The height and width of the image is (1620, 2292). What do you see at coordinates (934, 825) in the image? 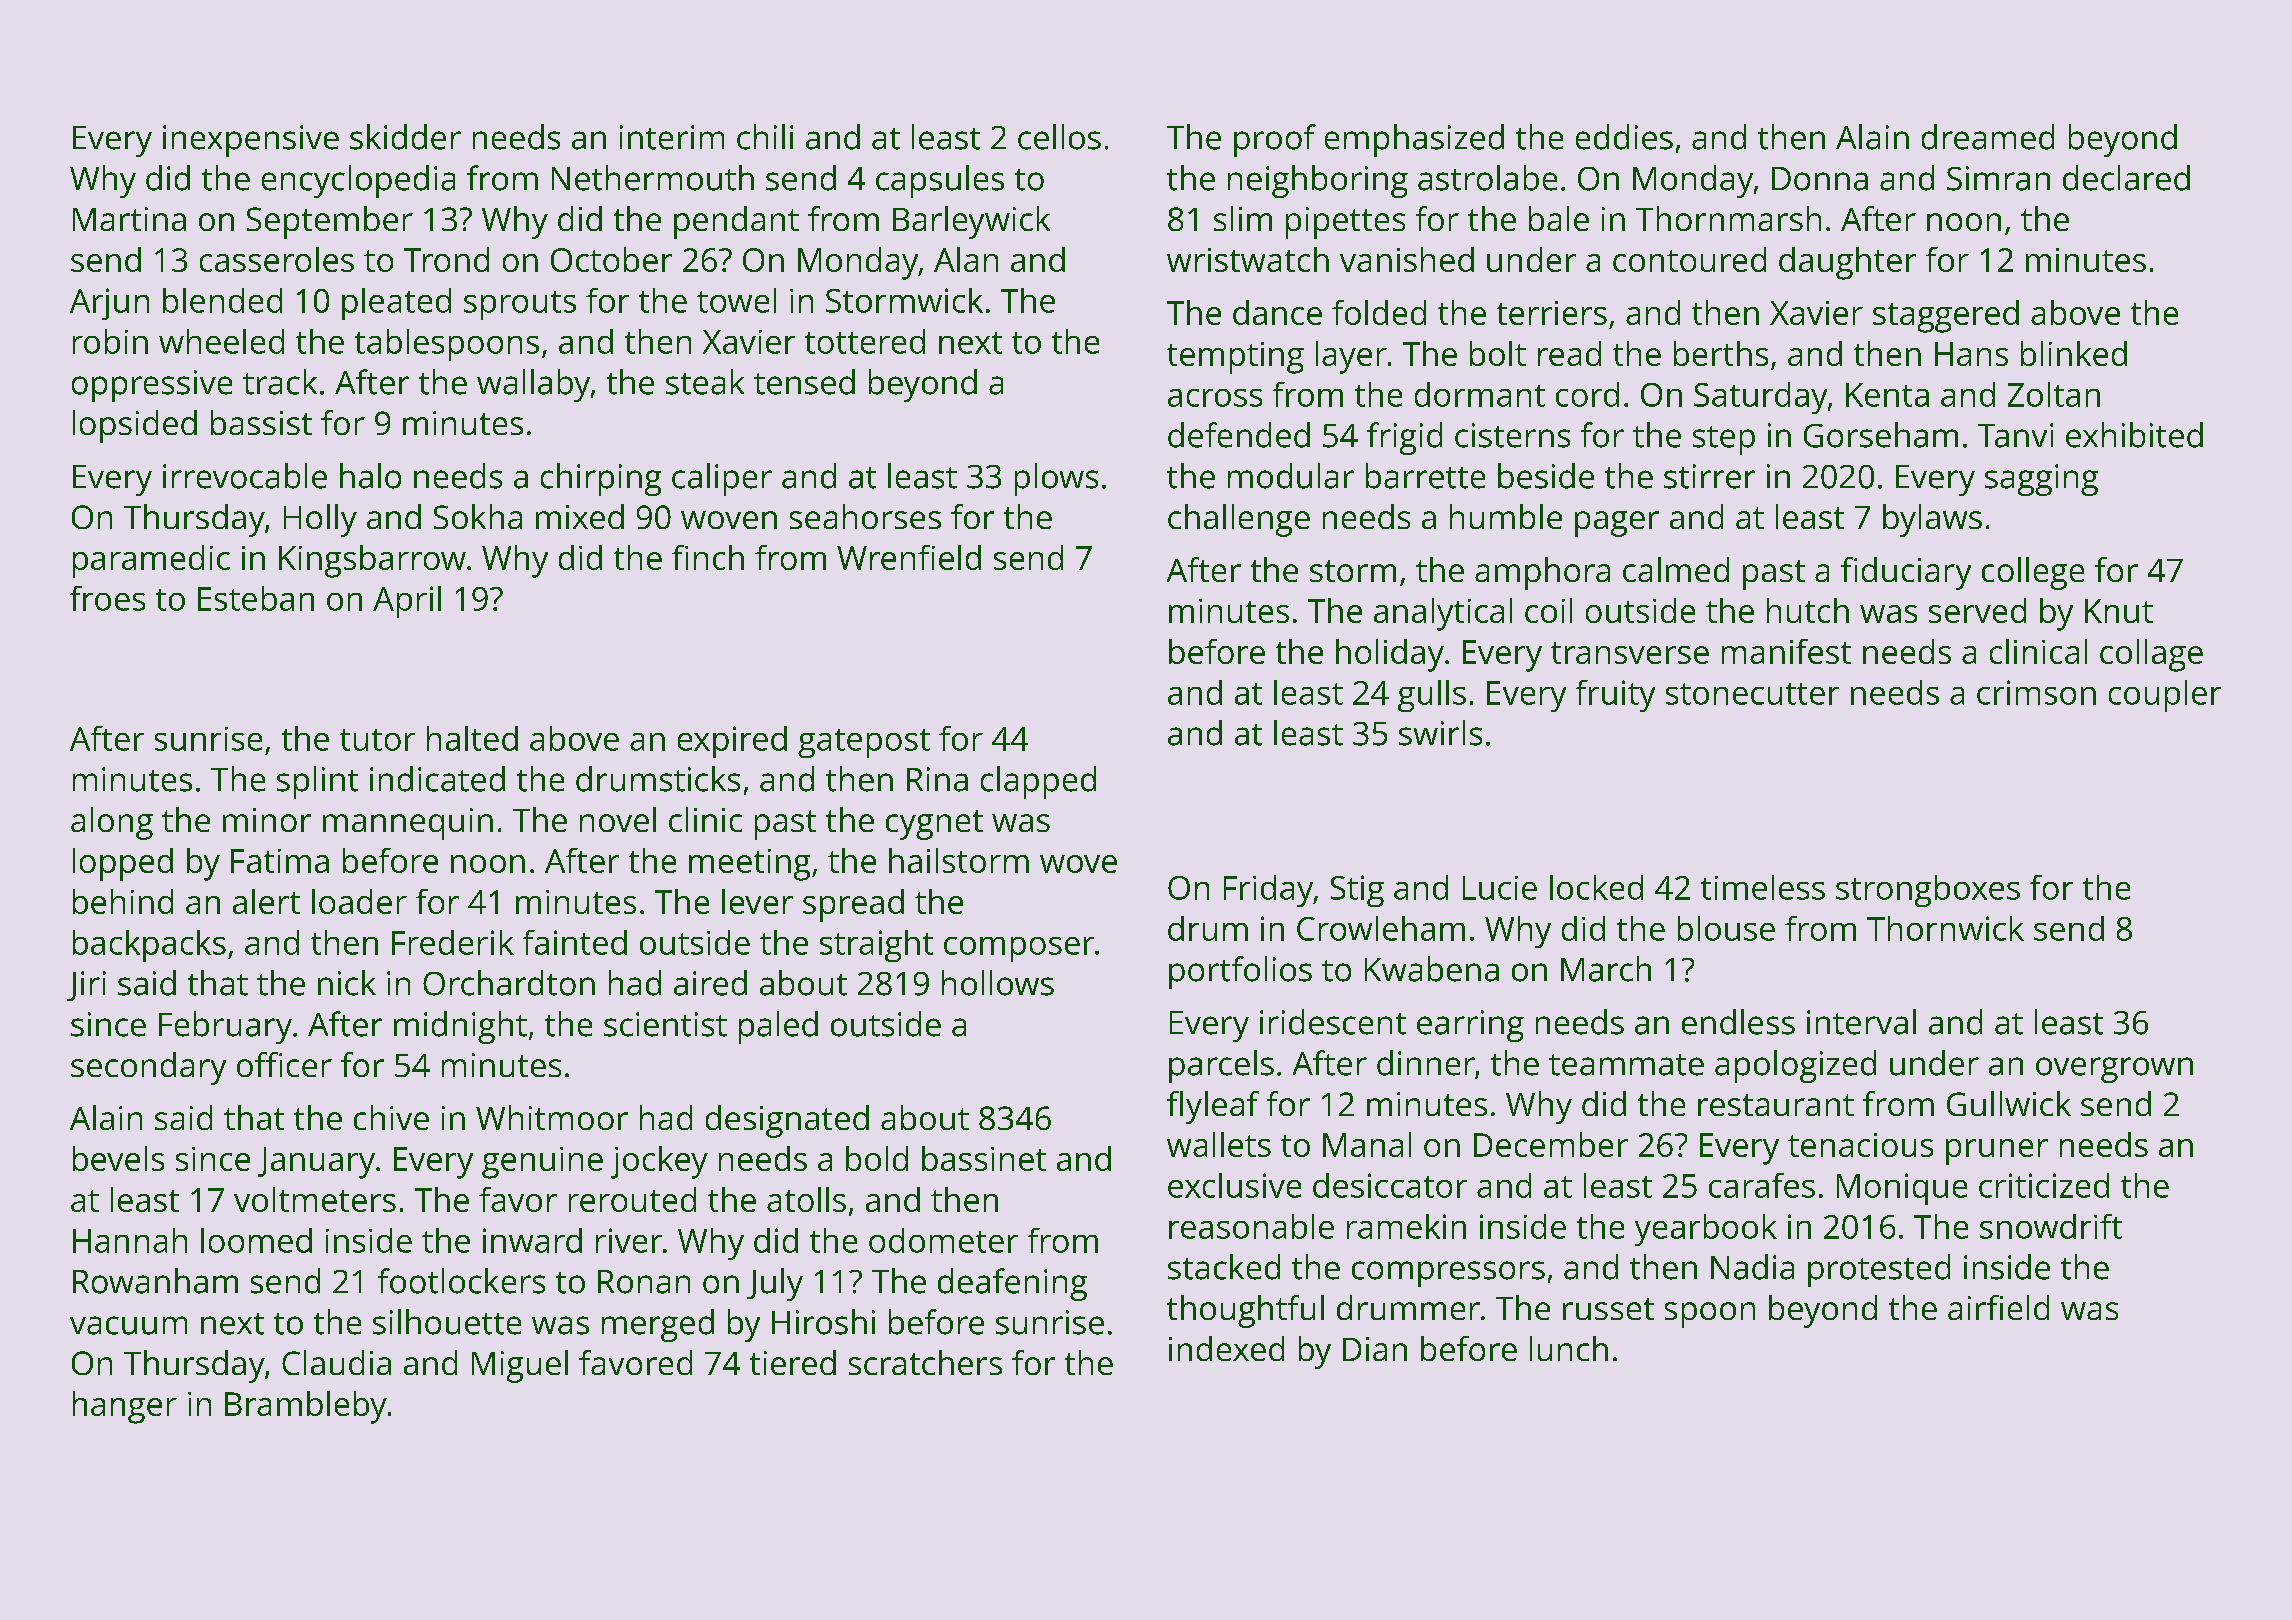
I see `cygnet` at bounding box center [934, 825].
